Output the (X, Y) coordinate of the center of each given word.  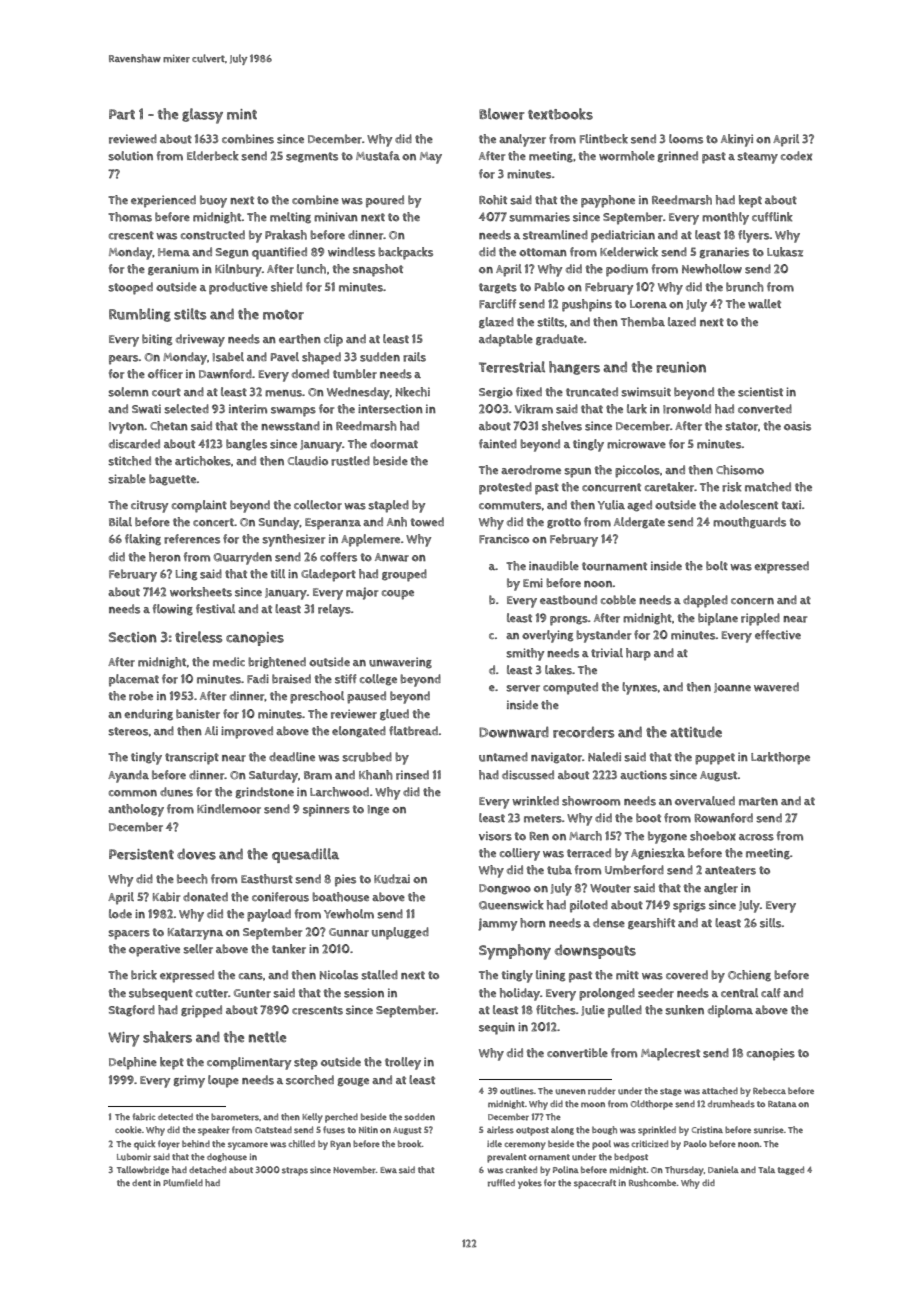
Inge (378, 810)
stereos (128, 731)
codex (796, 156)
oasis (797, 426)
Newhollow (712, 269)
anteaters (730, 870)
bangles (246, 445)
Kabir (166, 897)
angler (721, 889)
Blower (502, 114)
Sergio (496, 393)
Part (122, 114)
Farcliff (497, 304)
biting (157, 340)
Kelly (312, 1118)
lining (550, 976)
